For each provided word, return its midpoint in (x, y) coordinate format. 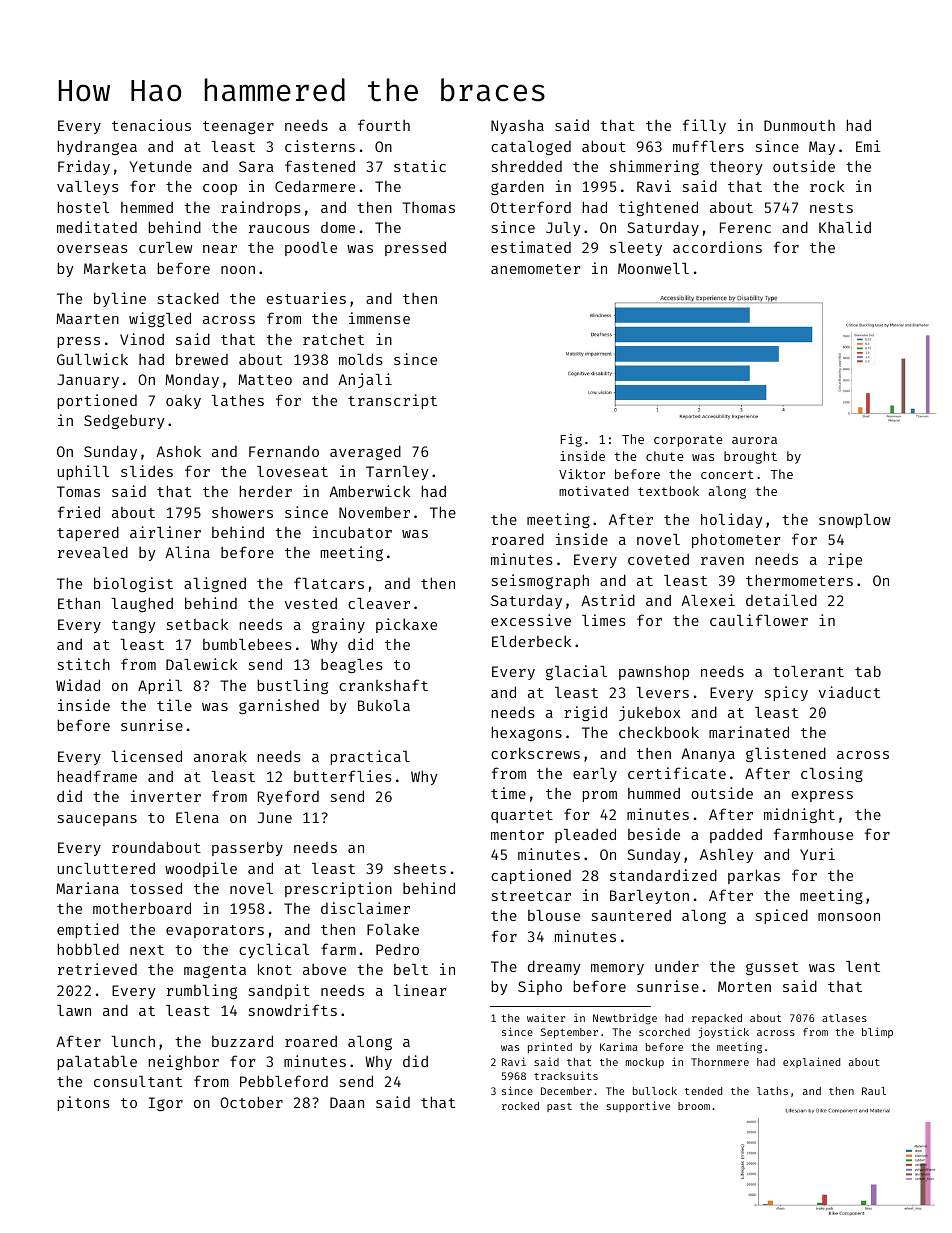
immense (379, 318)
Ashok (178, 451)
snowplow (854, 521)
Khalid (845, 227)
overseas (92, 249)
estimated (531, 247)
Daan (347, 1102)
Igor (166, 1104)
